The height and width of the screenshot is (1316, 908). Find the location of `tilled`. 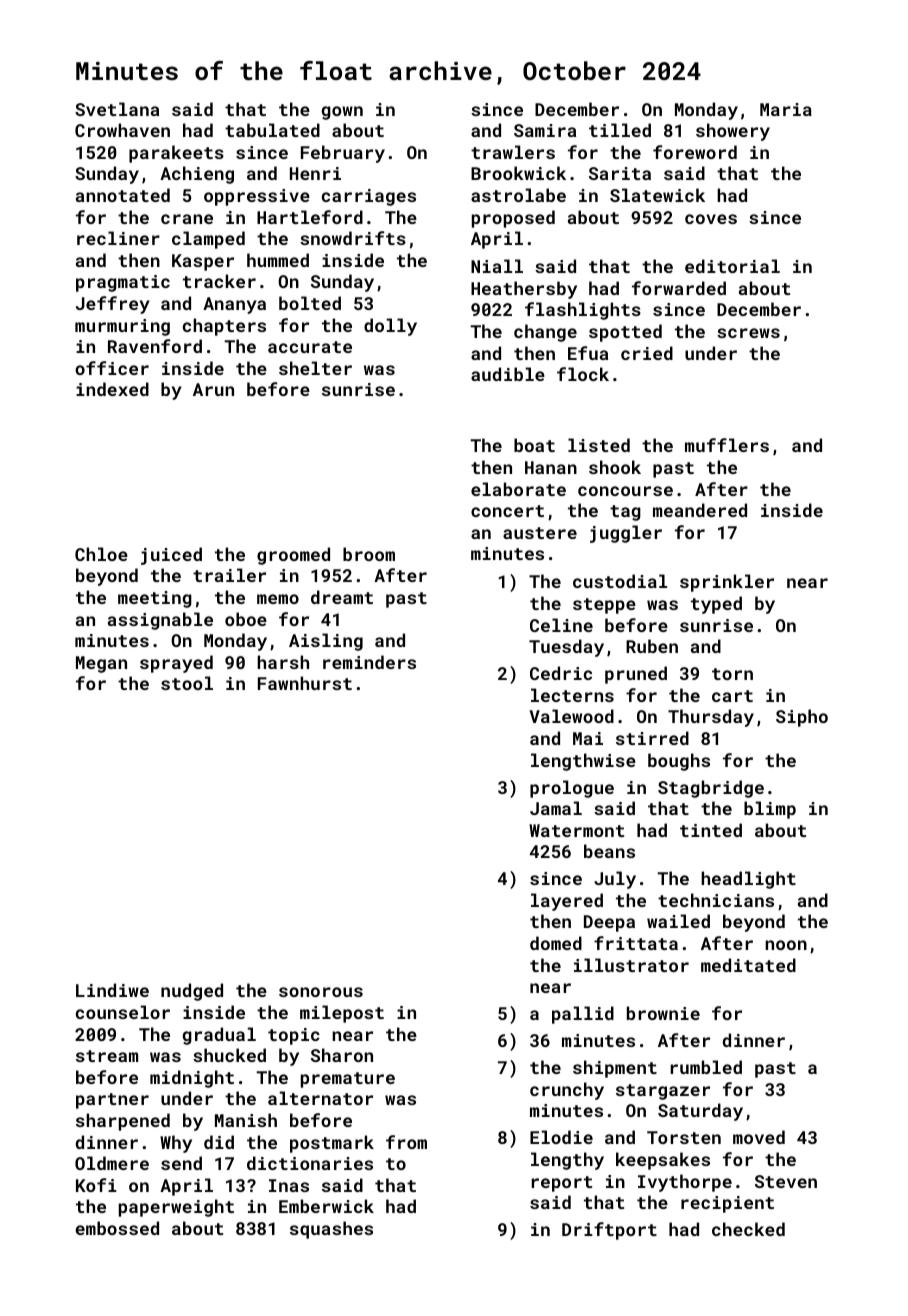

tilled is located at coordinates (620, 130).
